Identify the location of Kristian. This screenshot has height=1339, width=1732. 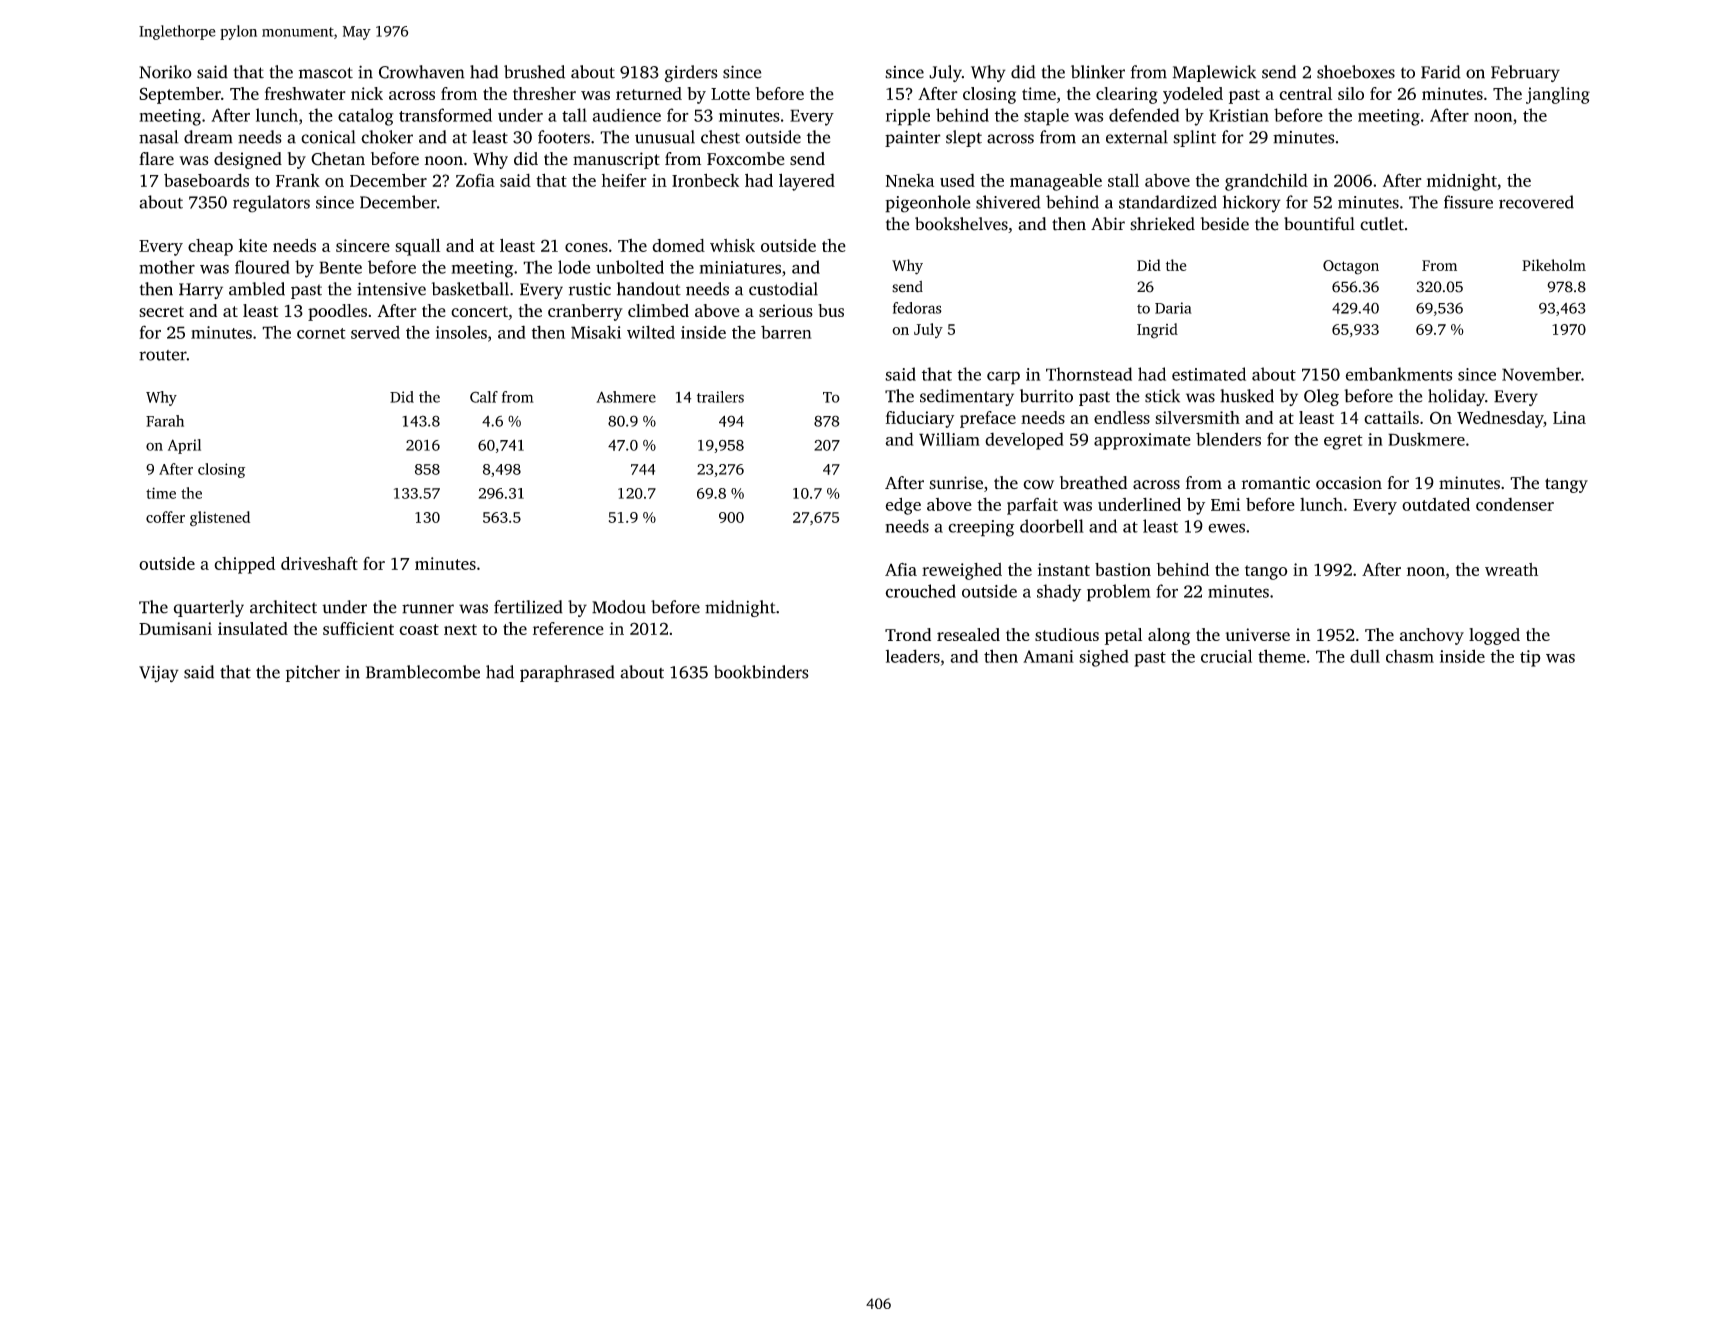
(1239, 115).
